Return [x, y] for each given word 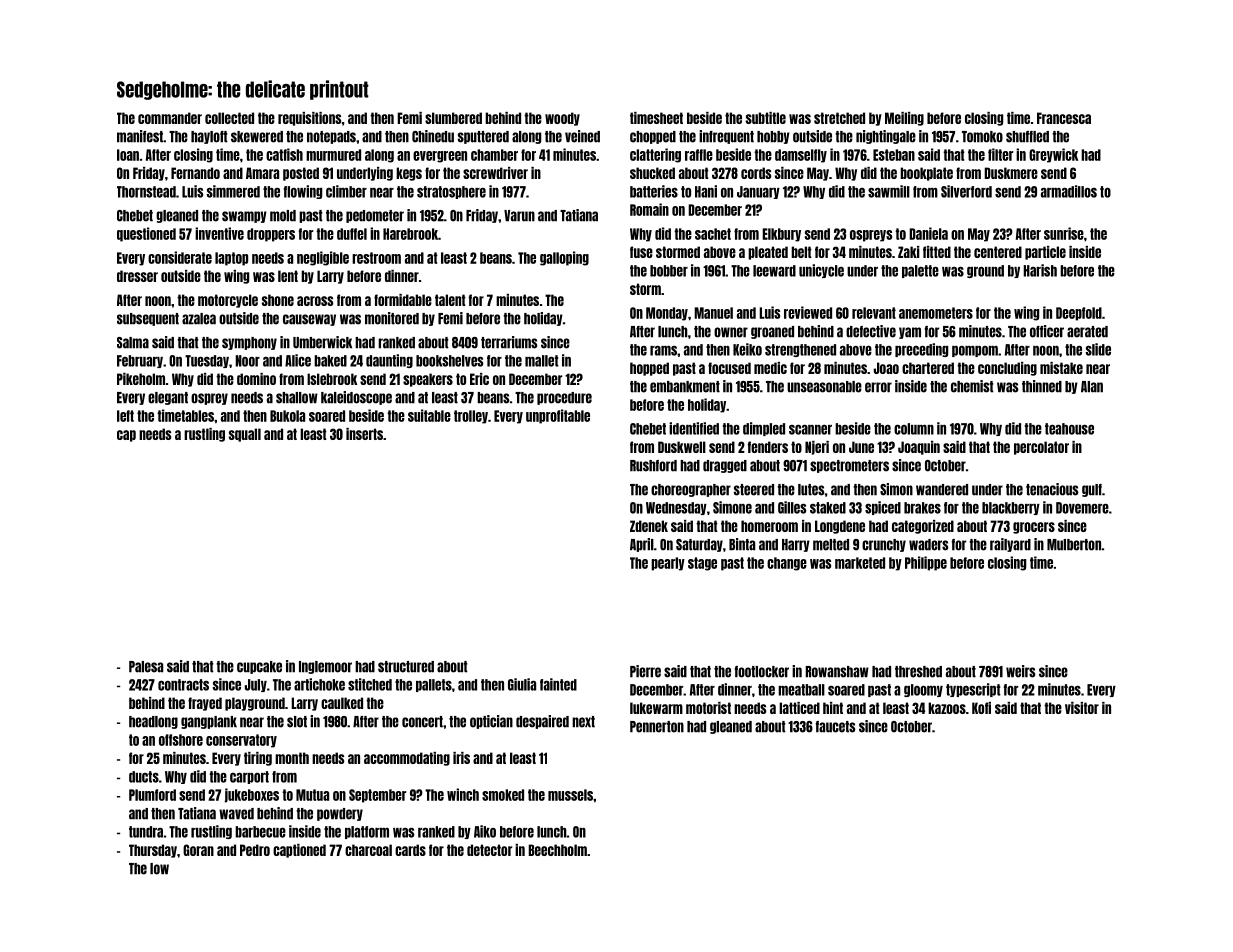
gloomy [923, 690]
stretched [839, 118]
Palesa [146, 667]
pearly [668, 564]
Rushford [653, 466]
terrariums [509, 342]
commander [170, 118]
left [125, 416]
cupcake [259, 667]
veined [582, 136]
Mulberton [1074, 545]
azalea [199, 319]
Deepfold [1079, 314]
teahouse [1069, 429]
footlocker [762, 672]
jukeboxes [251, 795]
